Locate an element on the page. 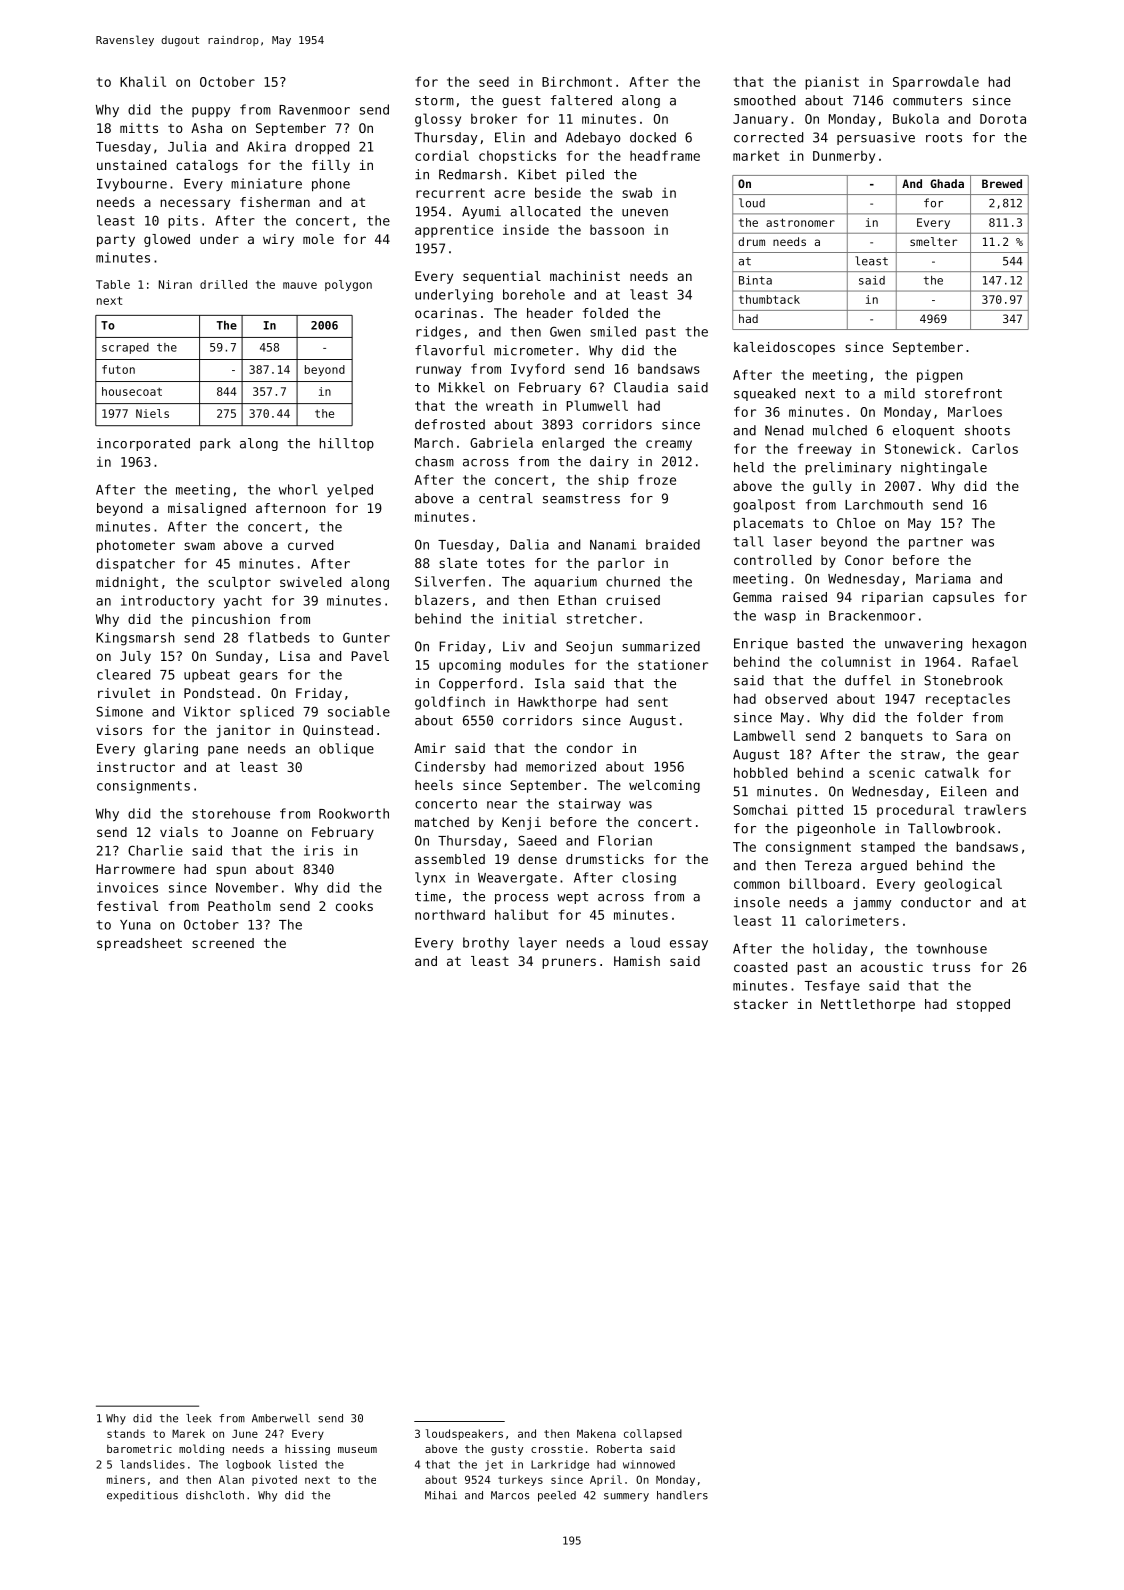 The height and width of the image is (1590, 1124). stopped is located at coordinates (983, 1005).
